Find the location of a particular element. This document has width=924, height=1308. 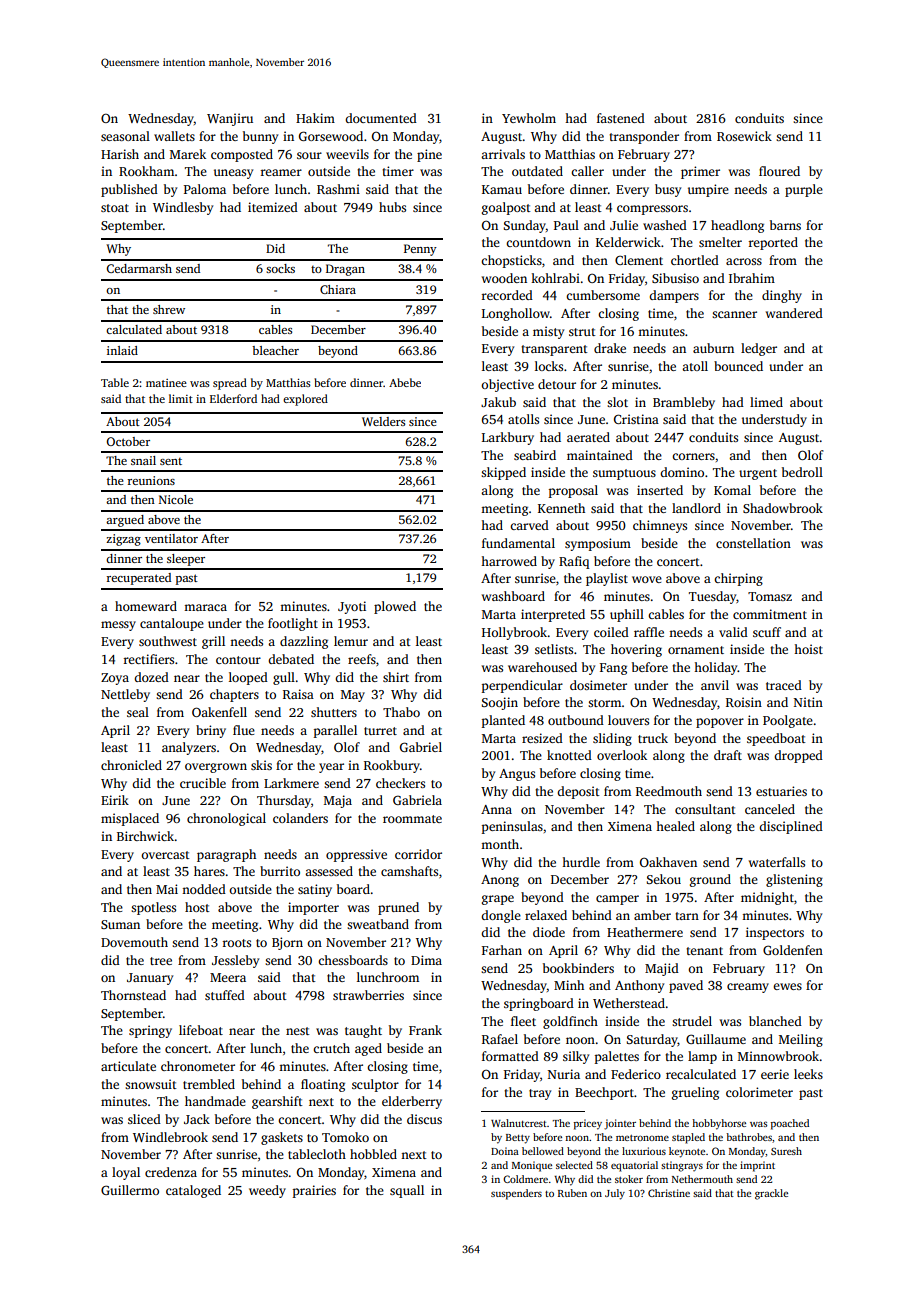

outdated is located at coordinates (537, 171).
